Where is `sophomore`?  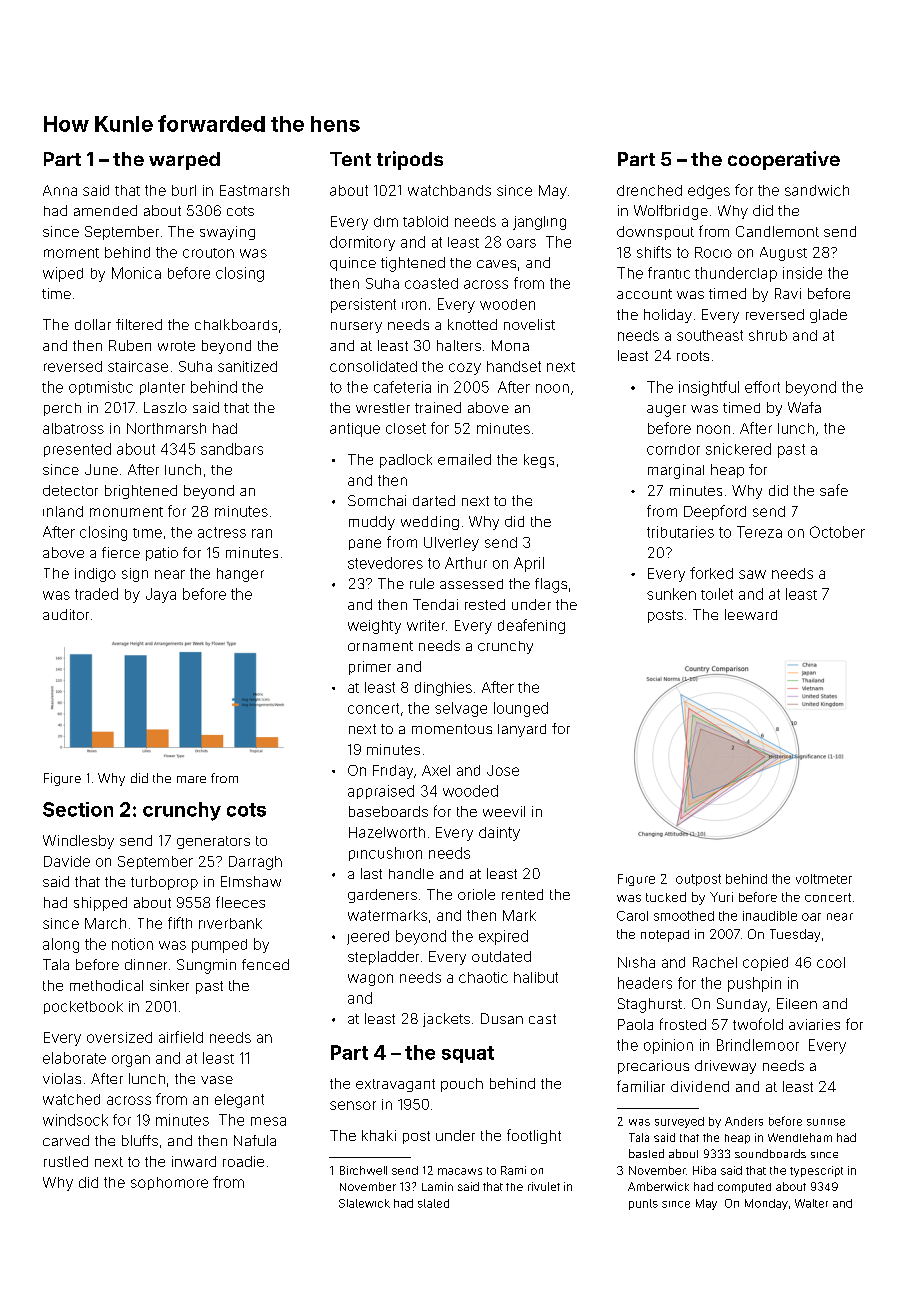
sophomore is located at coordinates (169, 1183).
